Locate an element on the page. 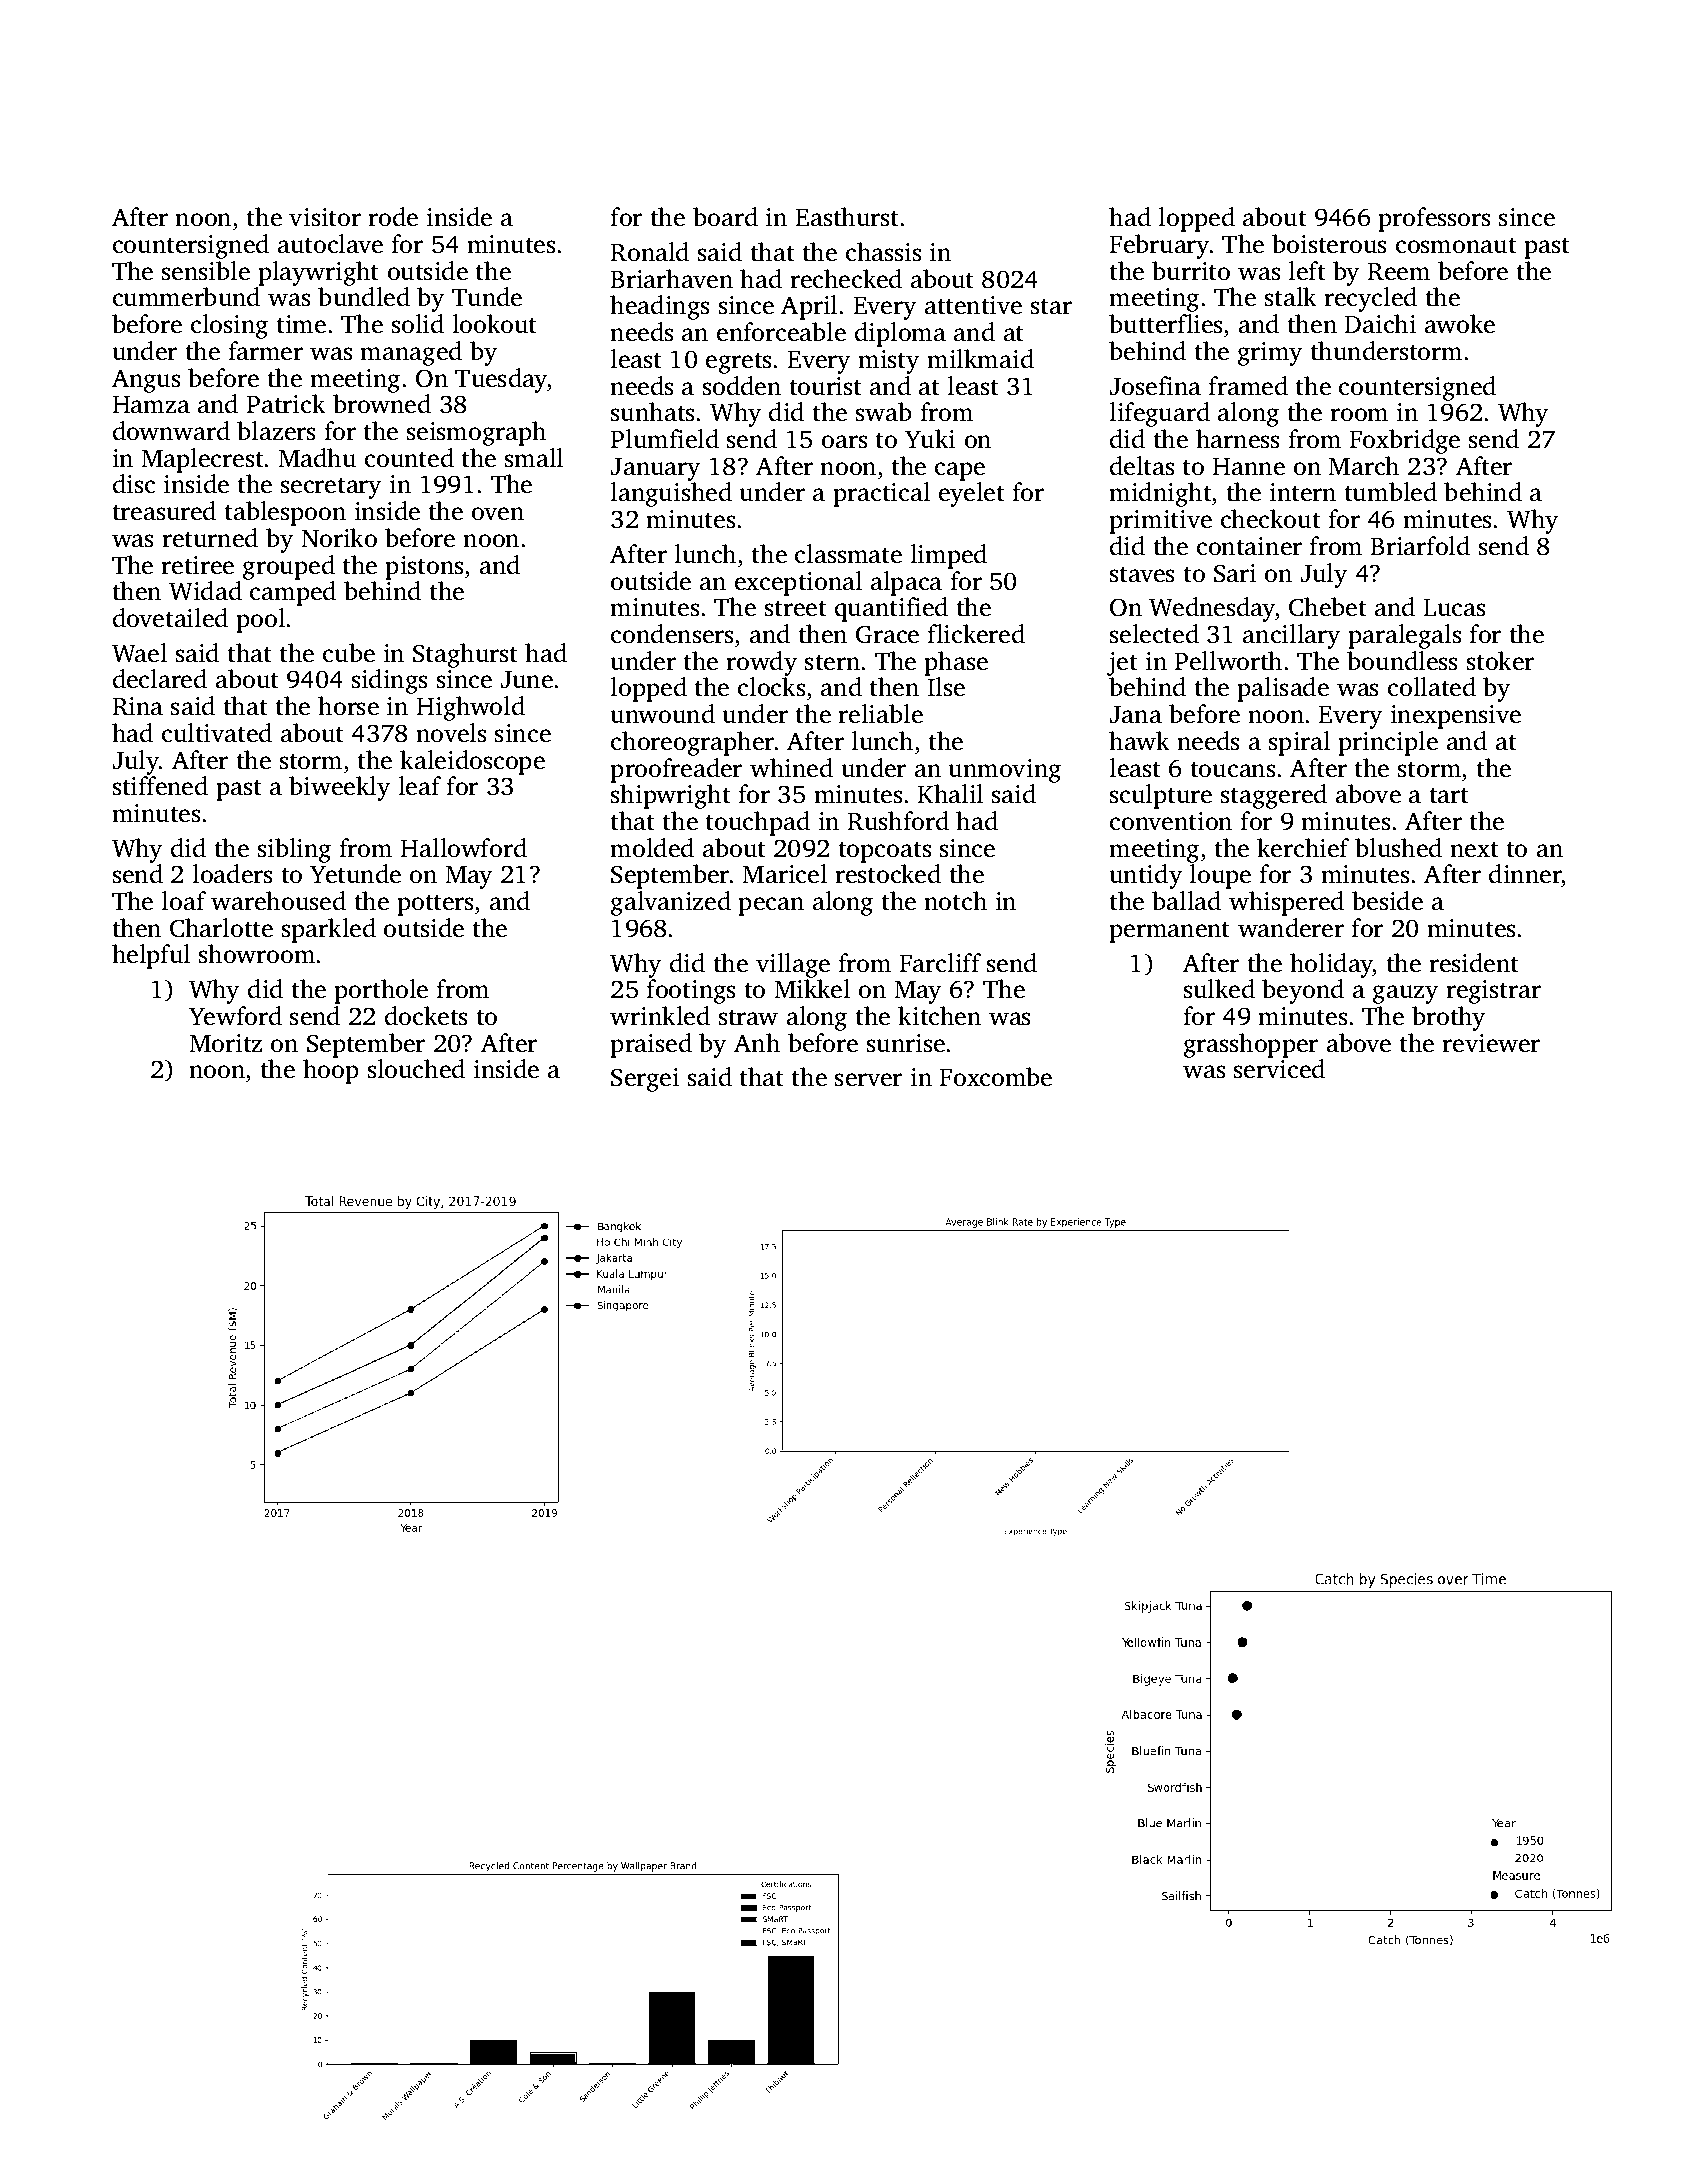 The width and height of the page is (1683, 2178). topcoats is located at coordinates (884, 852).
